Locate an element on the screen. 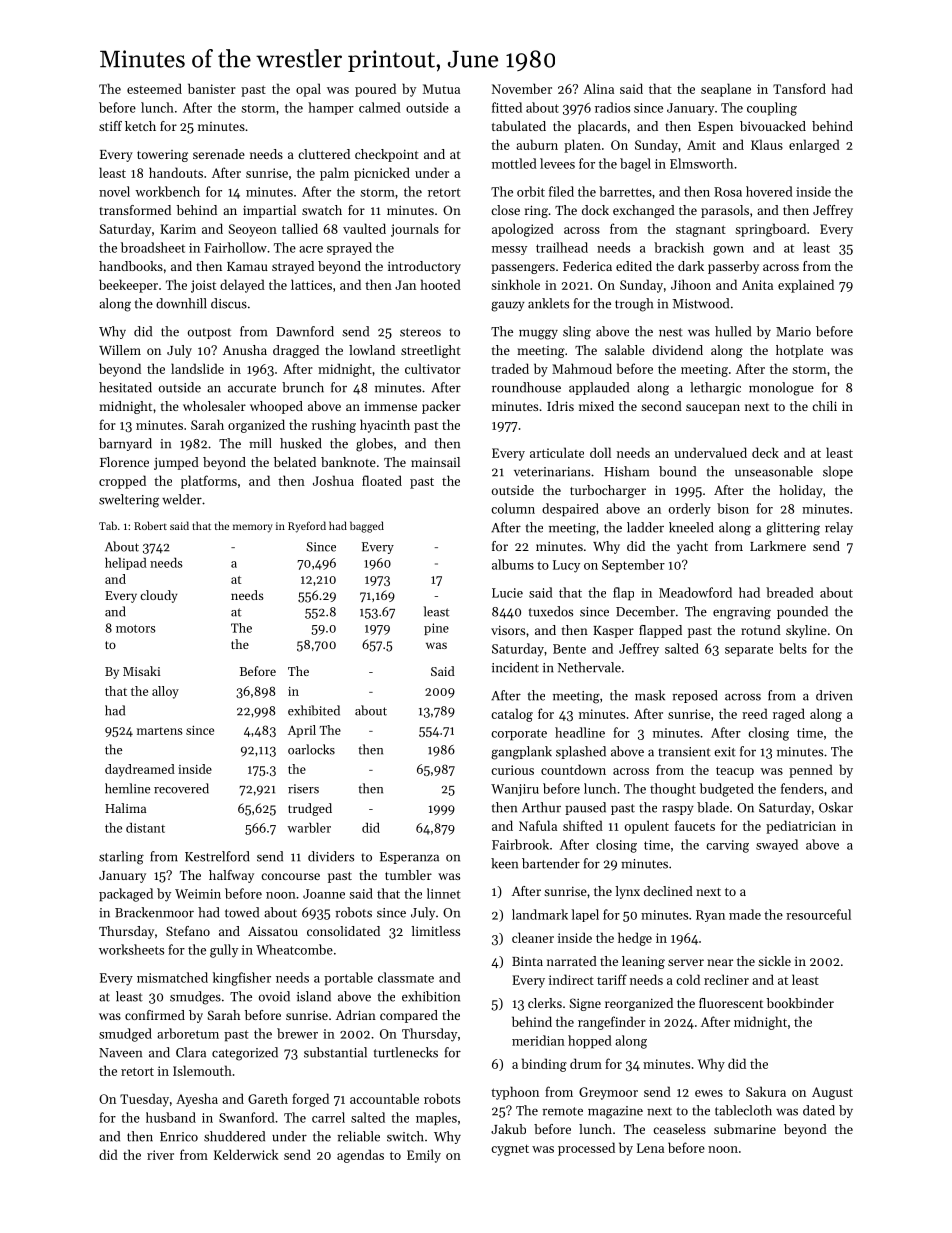 The width and height of the screenshot is (952, 1233). trailhead is located at coordinates (562, 247).
